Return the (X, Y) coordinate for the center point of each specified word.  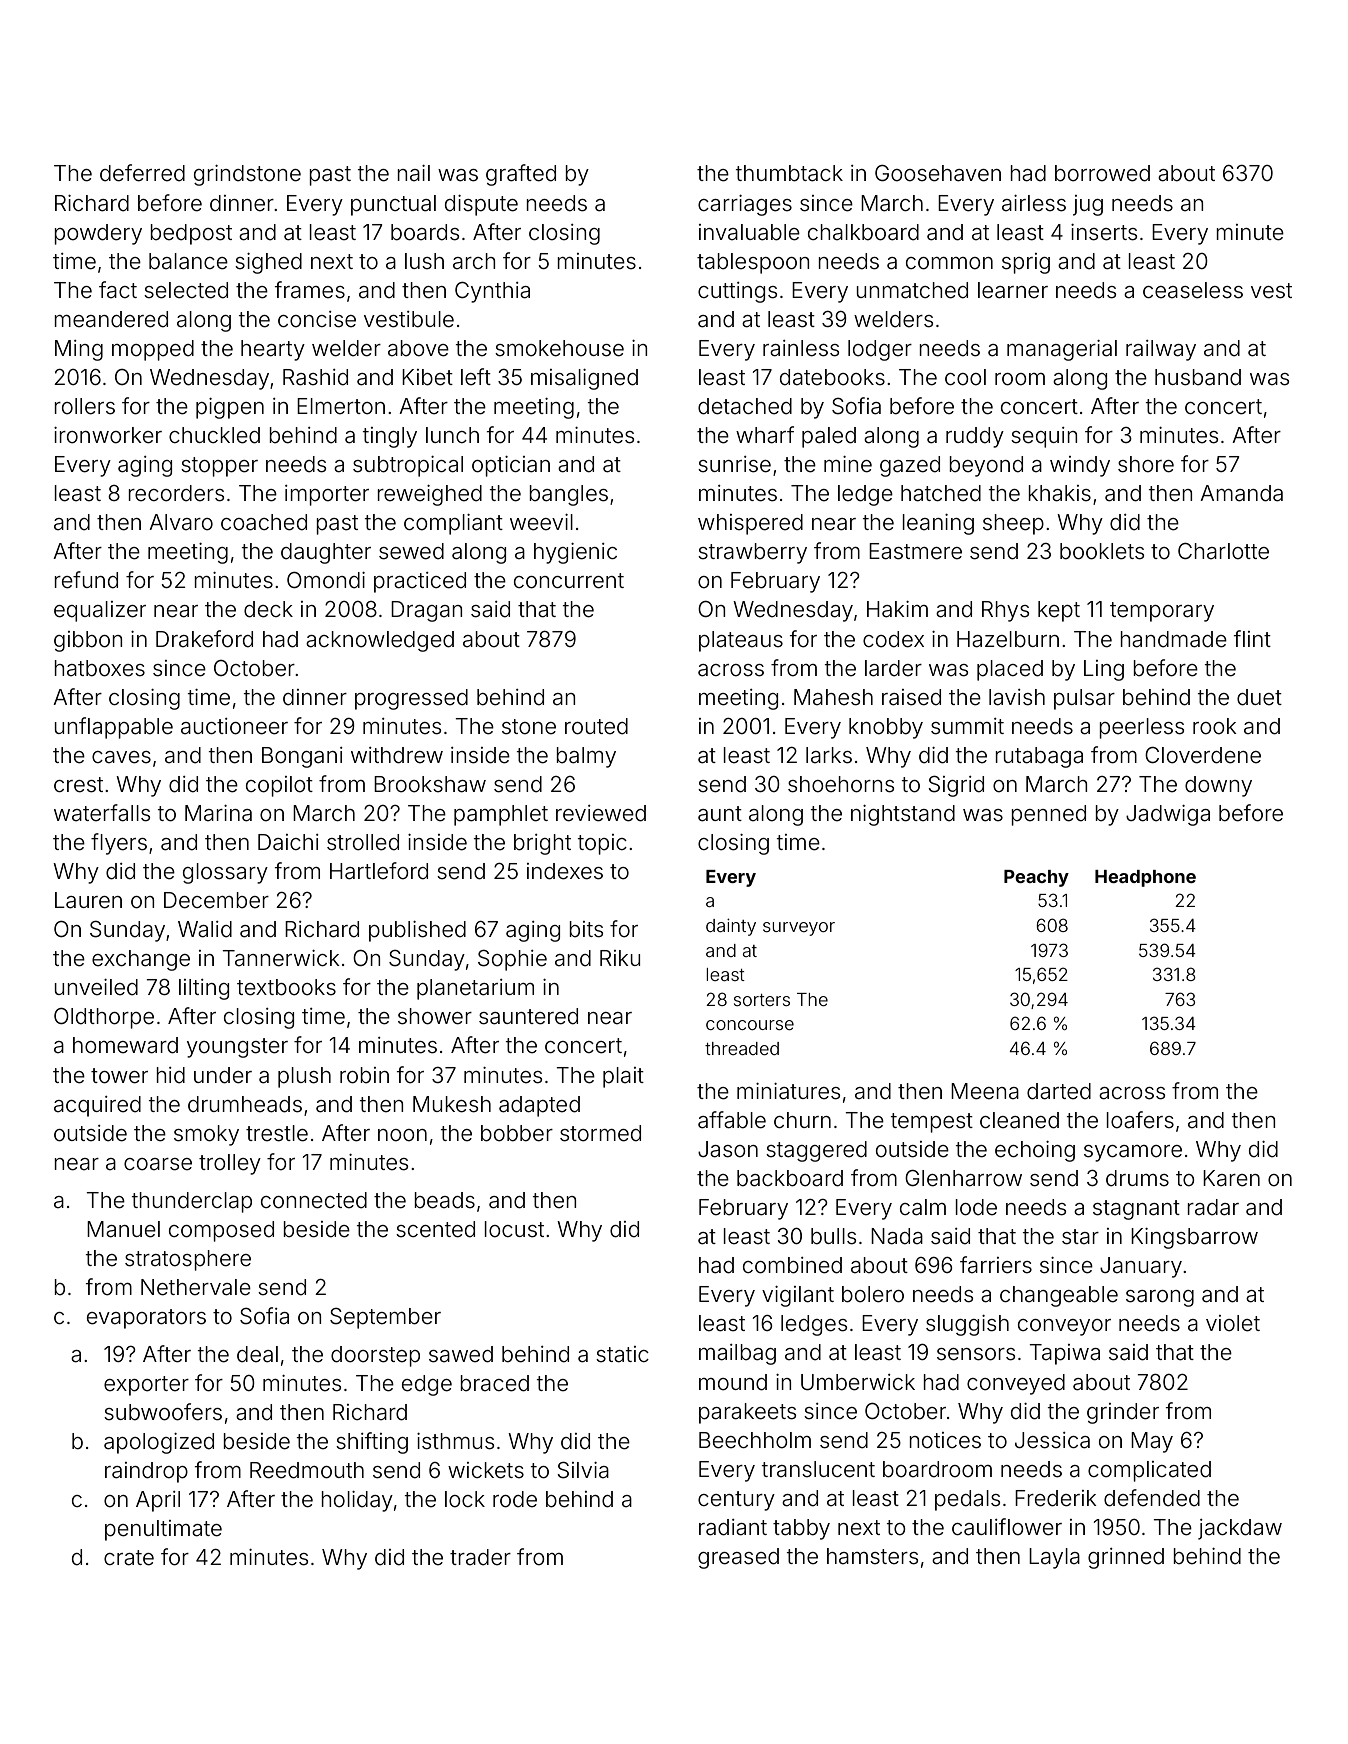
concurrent (569, 581)
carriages (745, 205)
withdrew (397, 755)
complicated (1149, 1471)
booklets (1102, 551)
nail (413, 173)
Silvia (583, 1470)
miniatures (788, 1091)
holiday (357, 1501)
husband (1198, 377)
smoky (206, 1135)
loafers (1140, 1120)
